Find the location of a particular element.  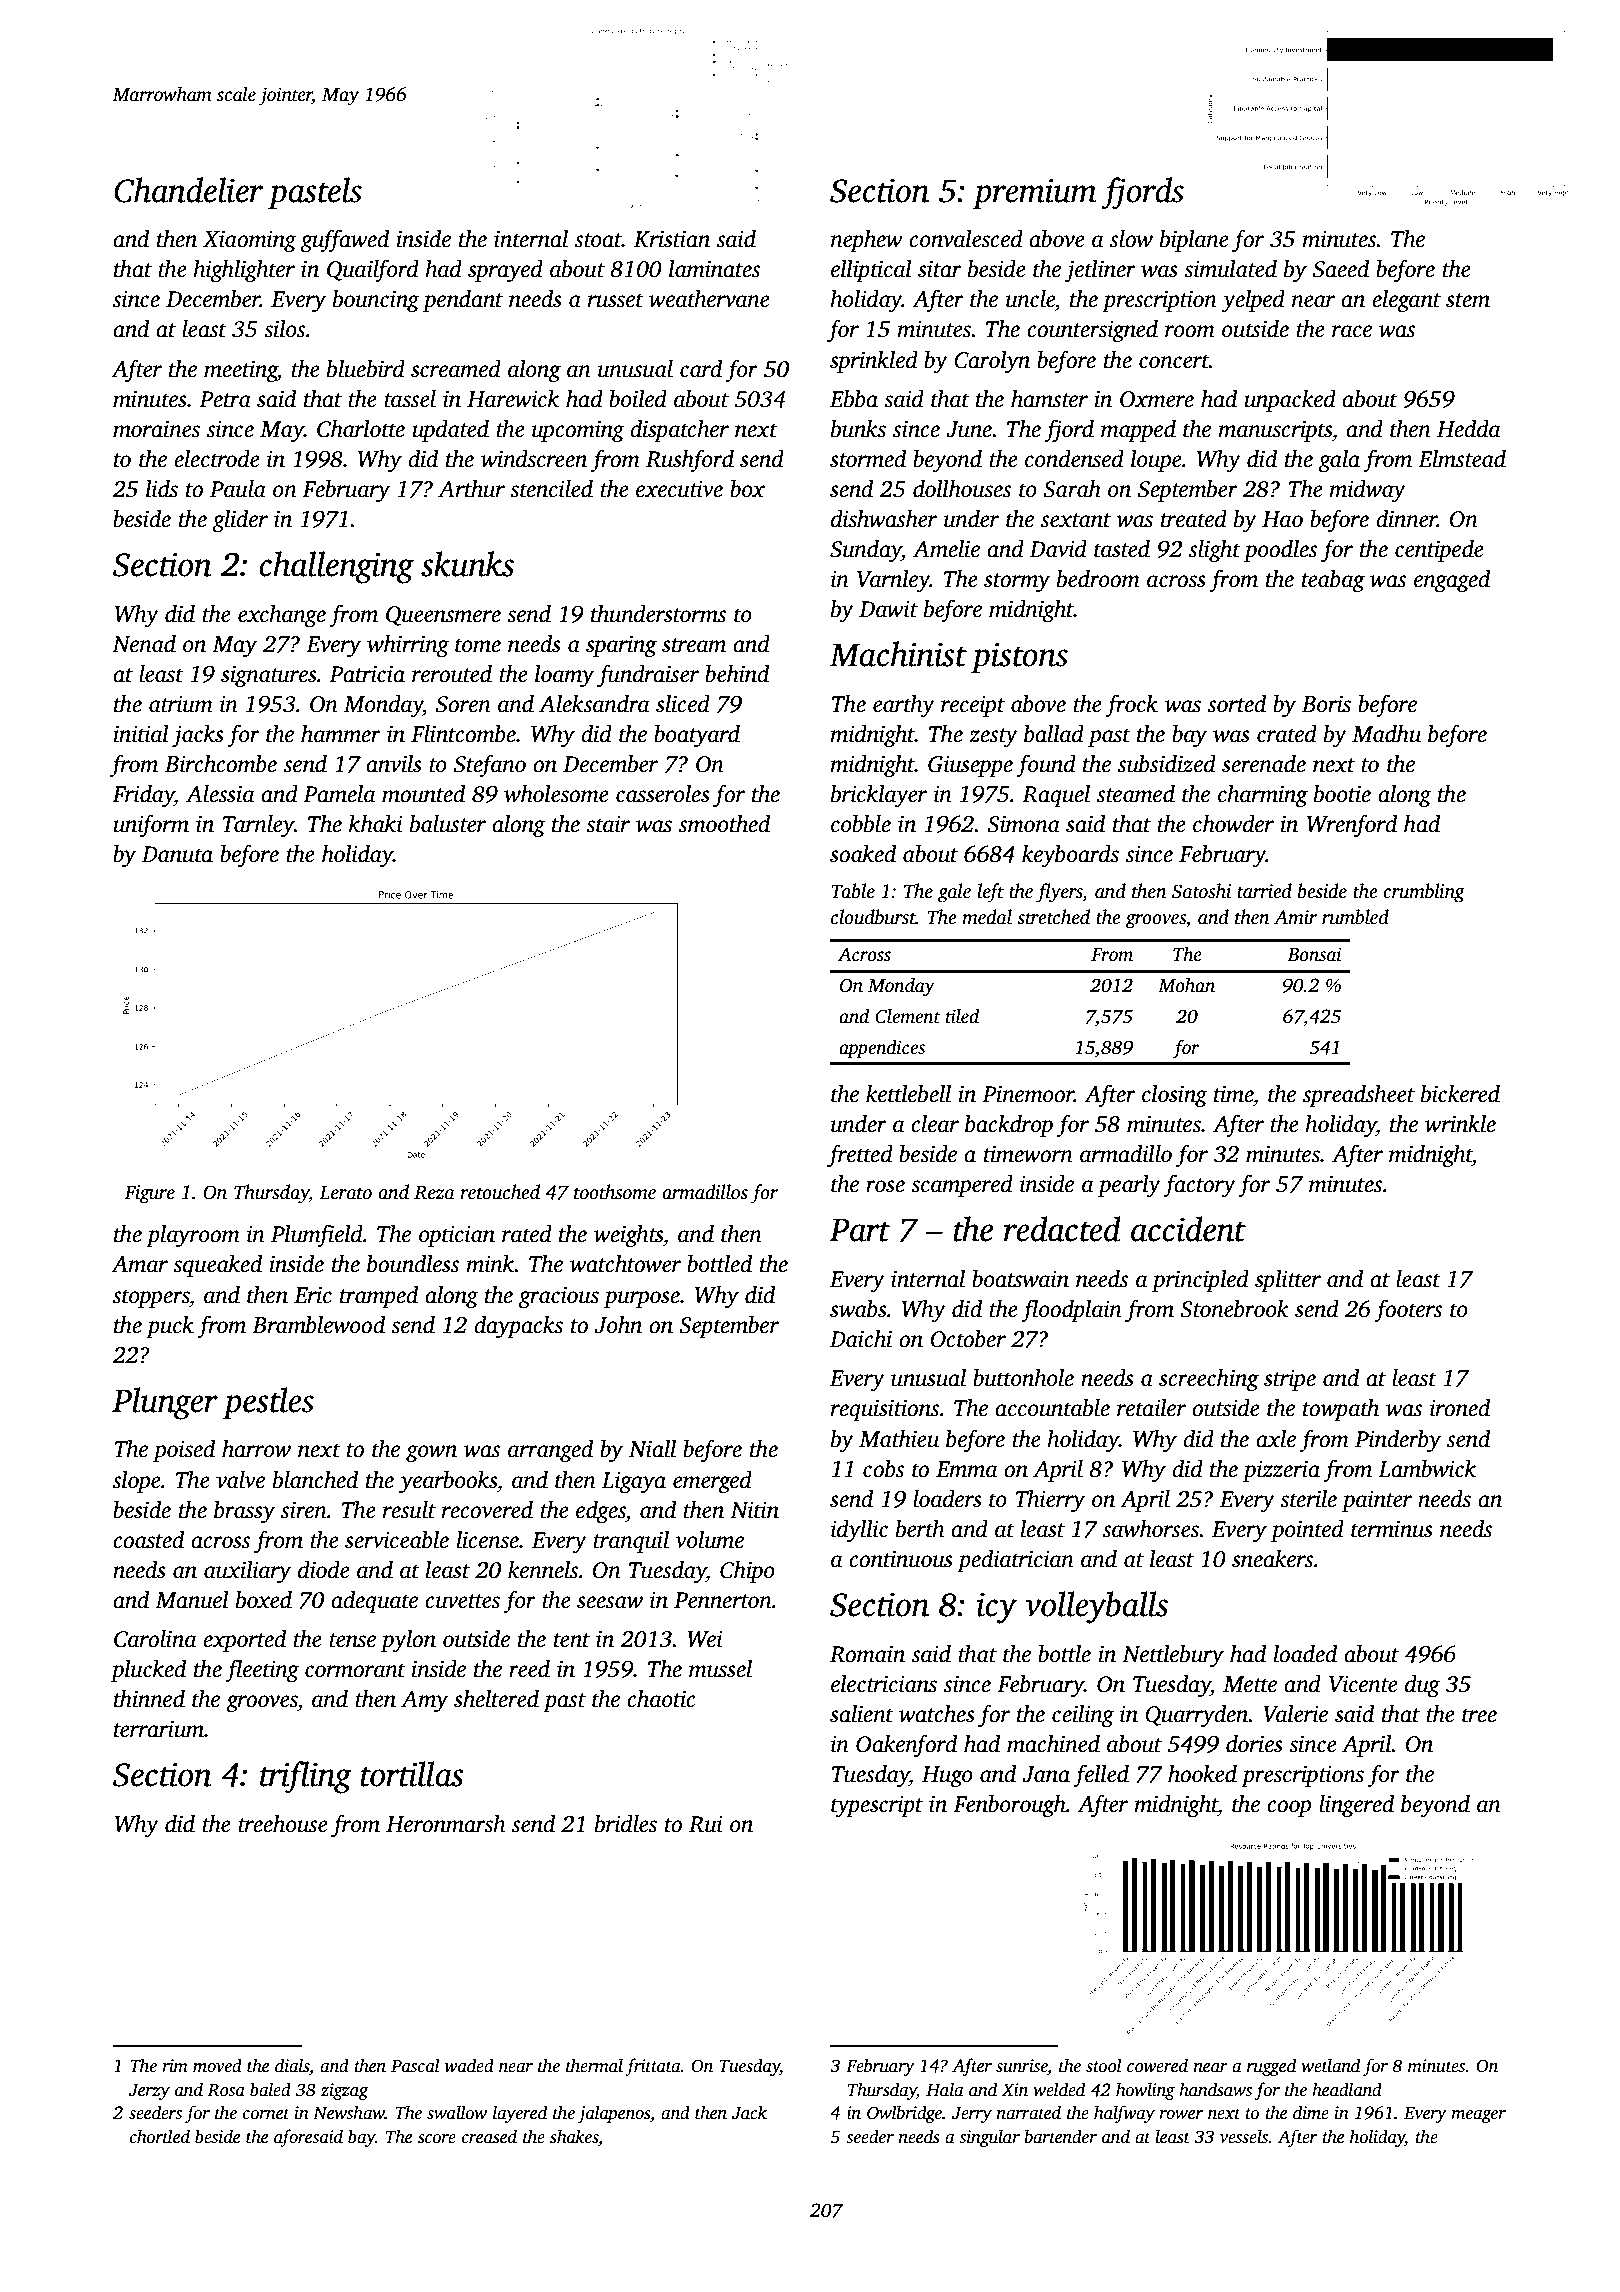

dug is located at coordinates (1422, 1686).
